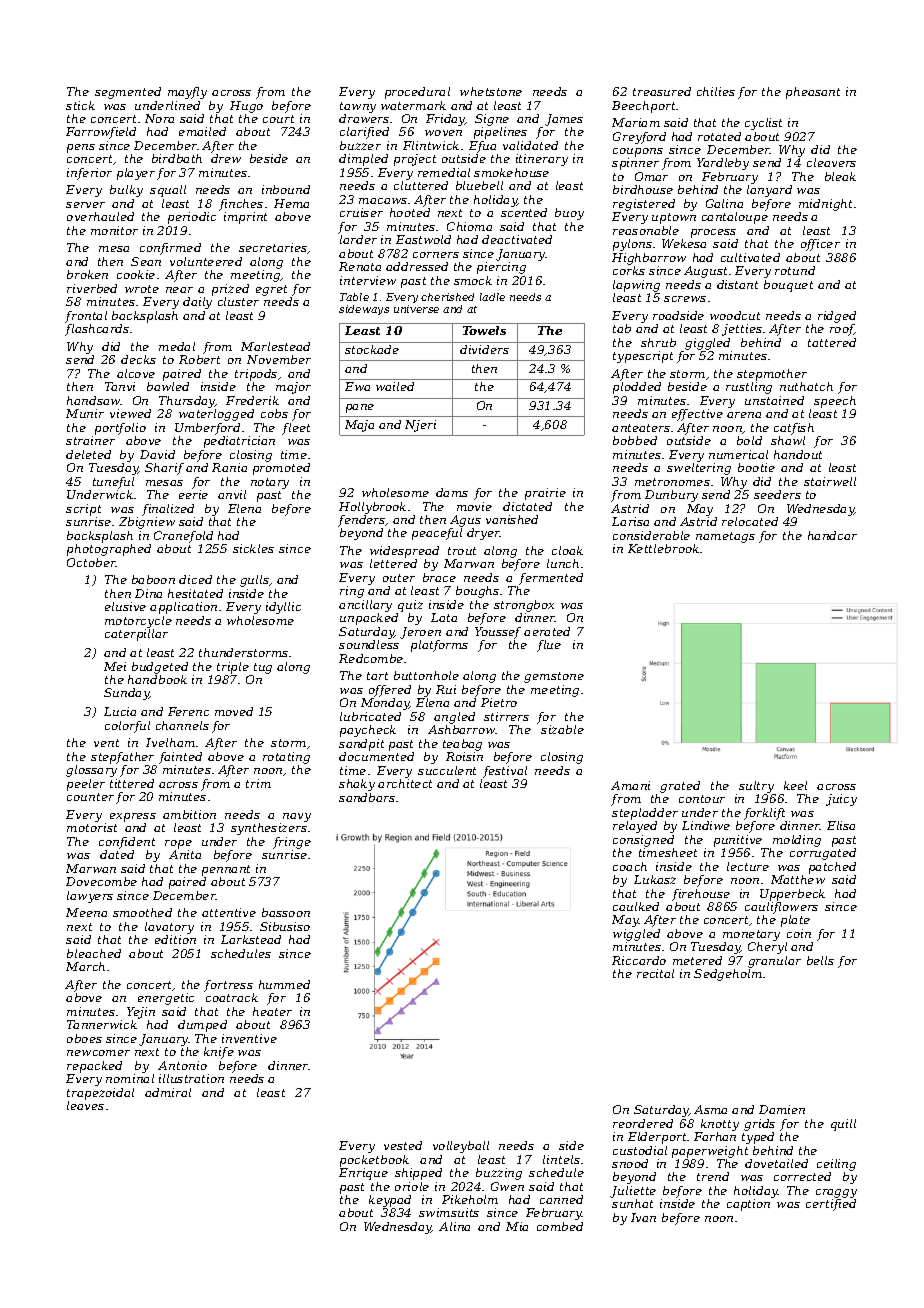 The image size is (924, 1308). What do you see at coordinates (636, 935) in the screenshot?
I see `wiggled` at bounding box center [636, 935].
